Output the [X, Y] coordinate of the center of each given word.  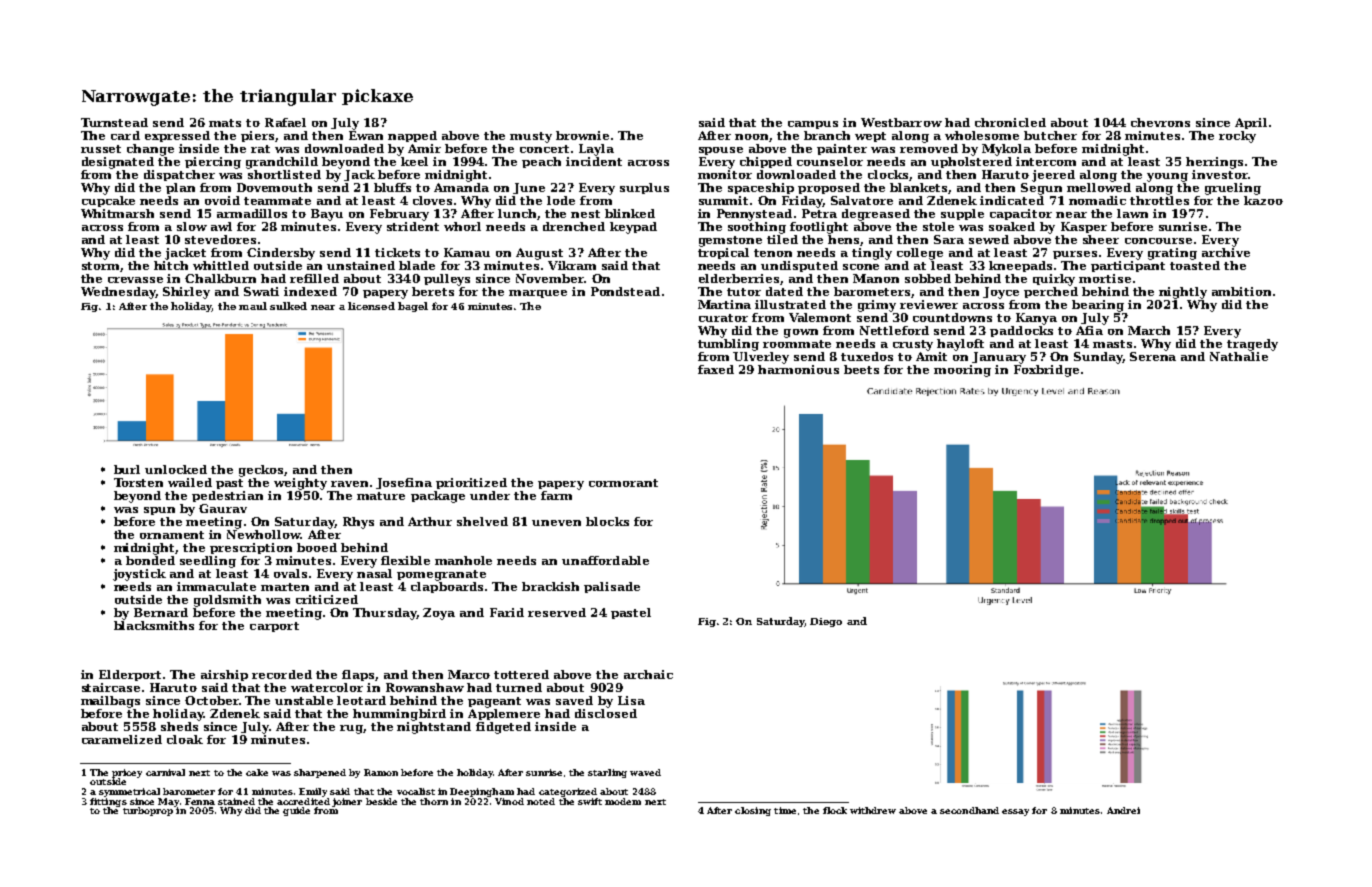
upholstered [971, 162]
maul [253, 306]
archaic [648, 674]
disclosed [606, 713]
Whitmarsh [117, 213]
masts [1112, 344]
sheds [179, 726]
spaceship [761, 188]
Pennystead [754, 215]
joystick [139, 575]
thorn [434, 801]
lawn [1132, 213]
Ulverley [761, 358]
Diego [826, 622]
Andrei [1123, 810]
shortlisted [284, 174]
